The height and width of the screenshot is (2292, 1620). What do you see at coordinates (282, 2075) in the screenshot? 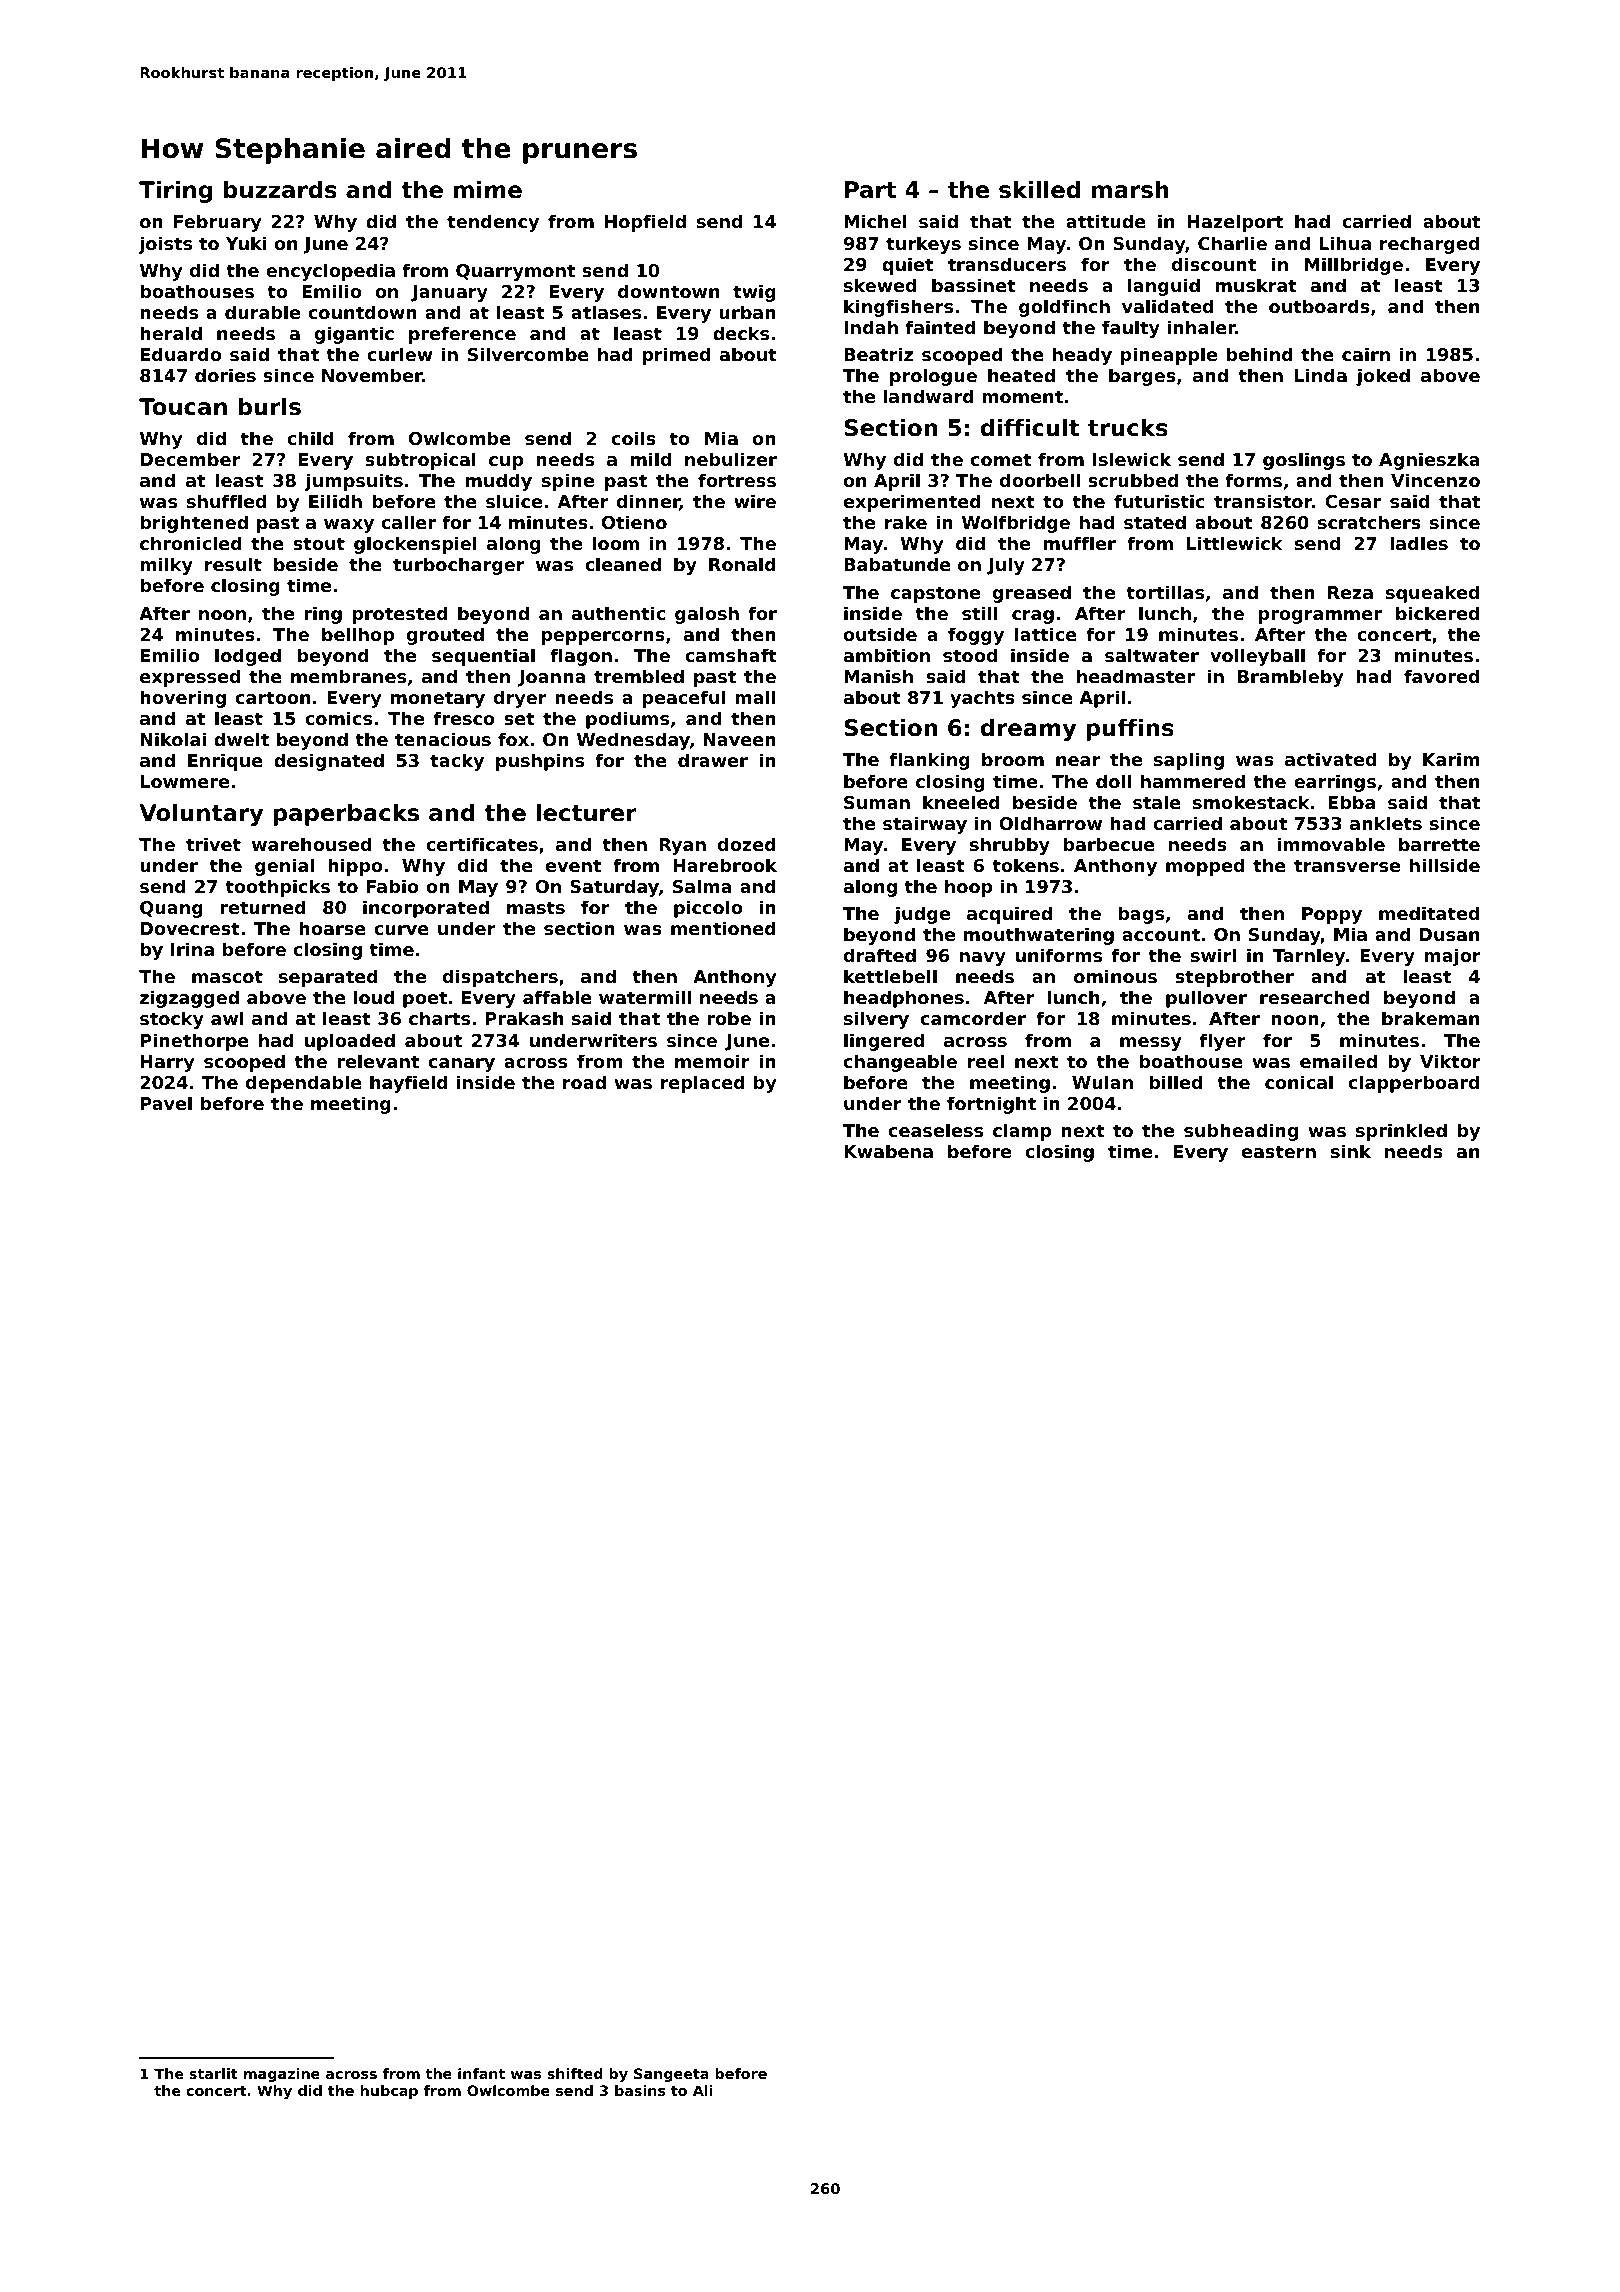
I see `magazine` at bounding box center [282, 2075].
